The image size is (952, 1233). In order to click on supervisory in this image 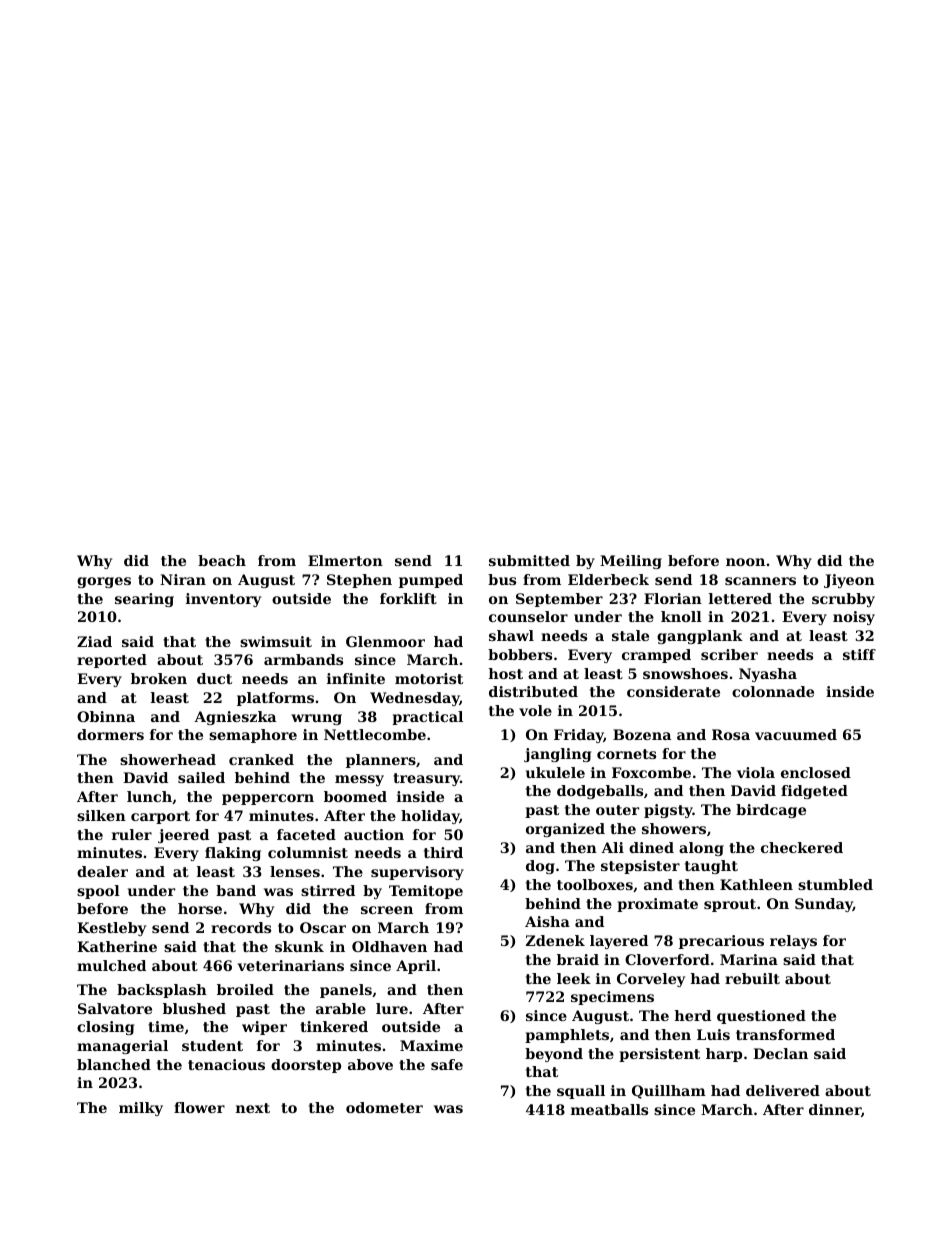, I will do `click(417, 873)`.
